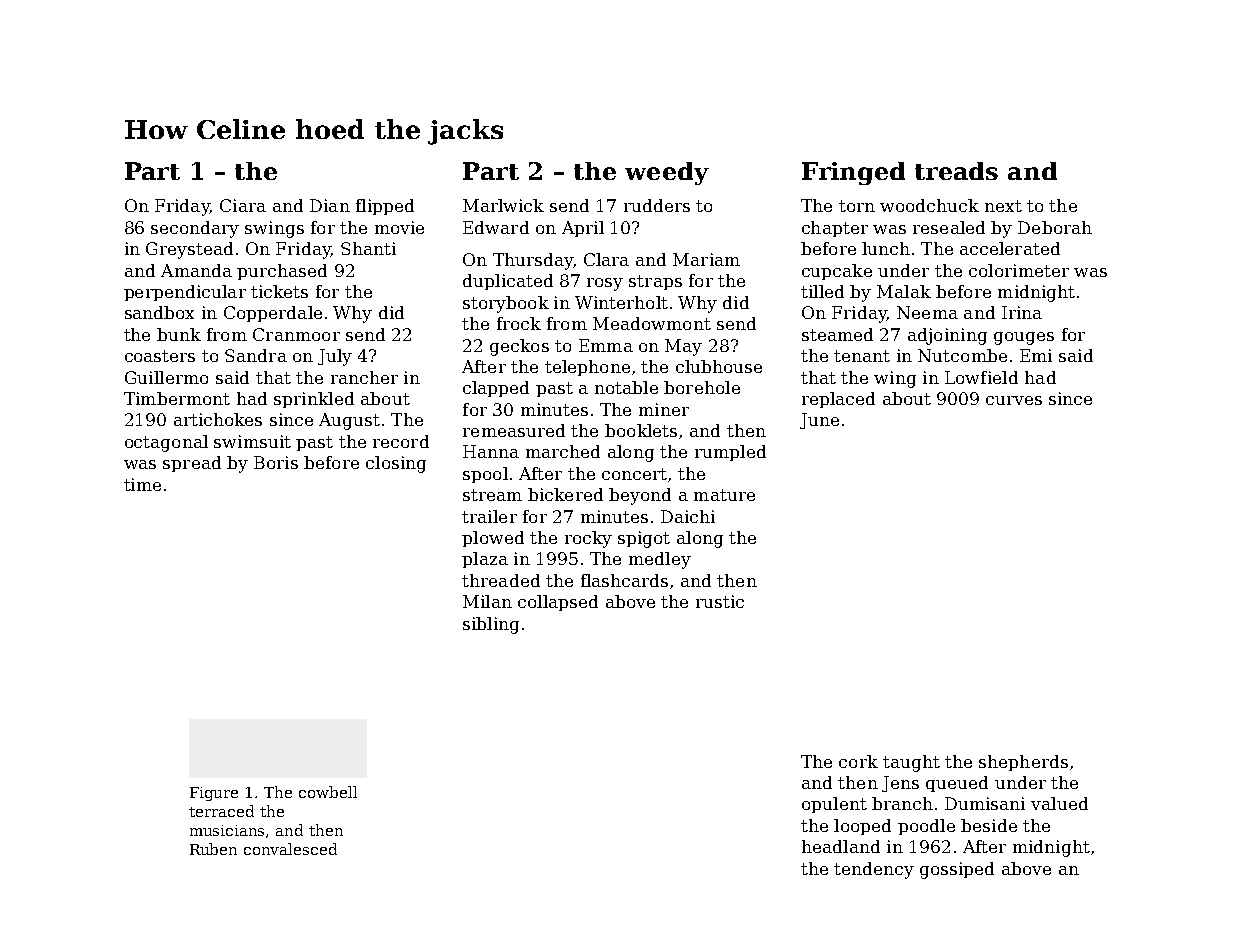  I want to click on Mariam, so click(706, 259).
